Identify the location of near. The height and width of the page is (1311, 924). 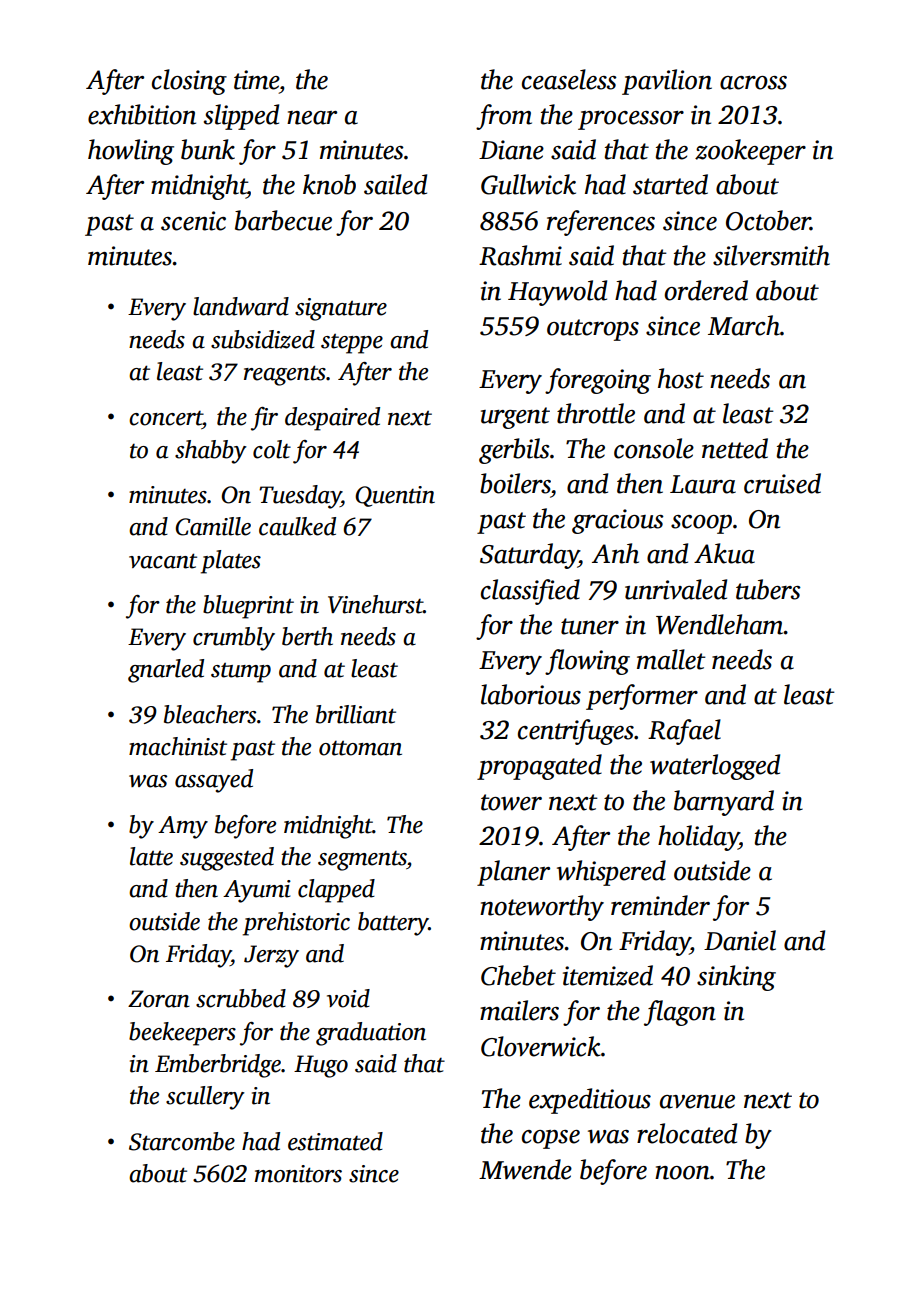
(312, 118).
